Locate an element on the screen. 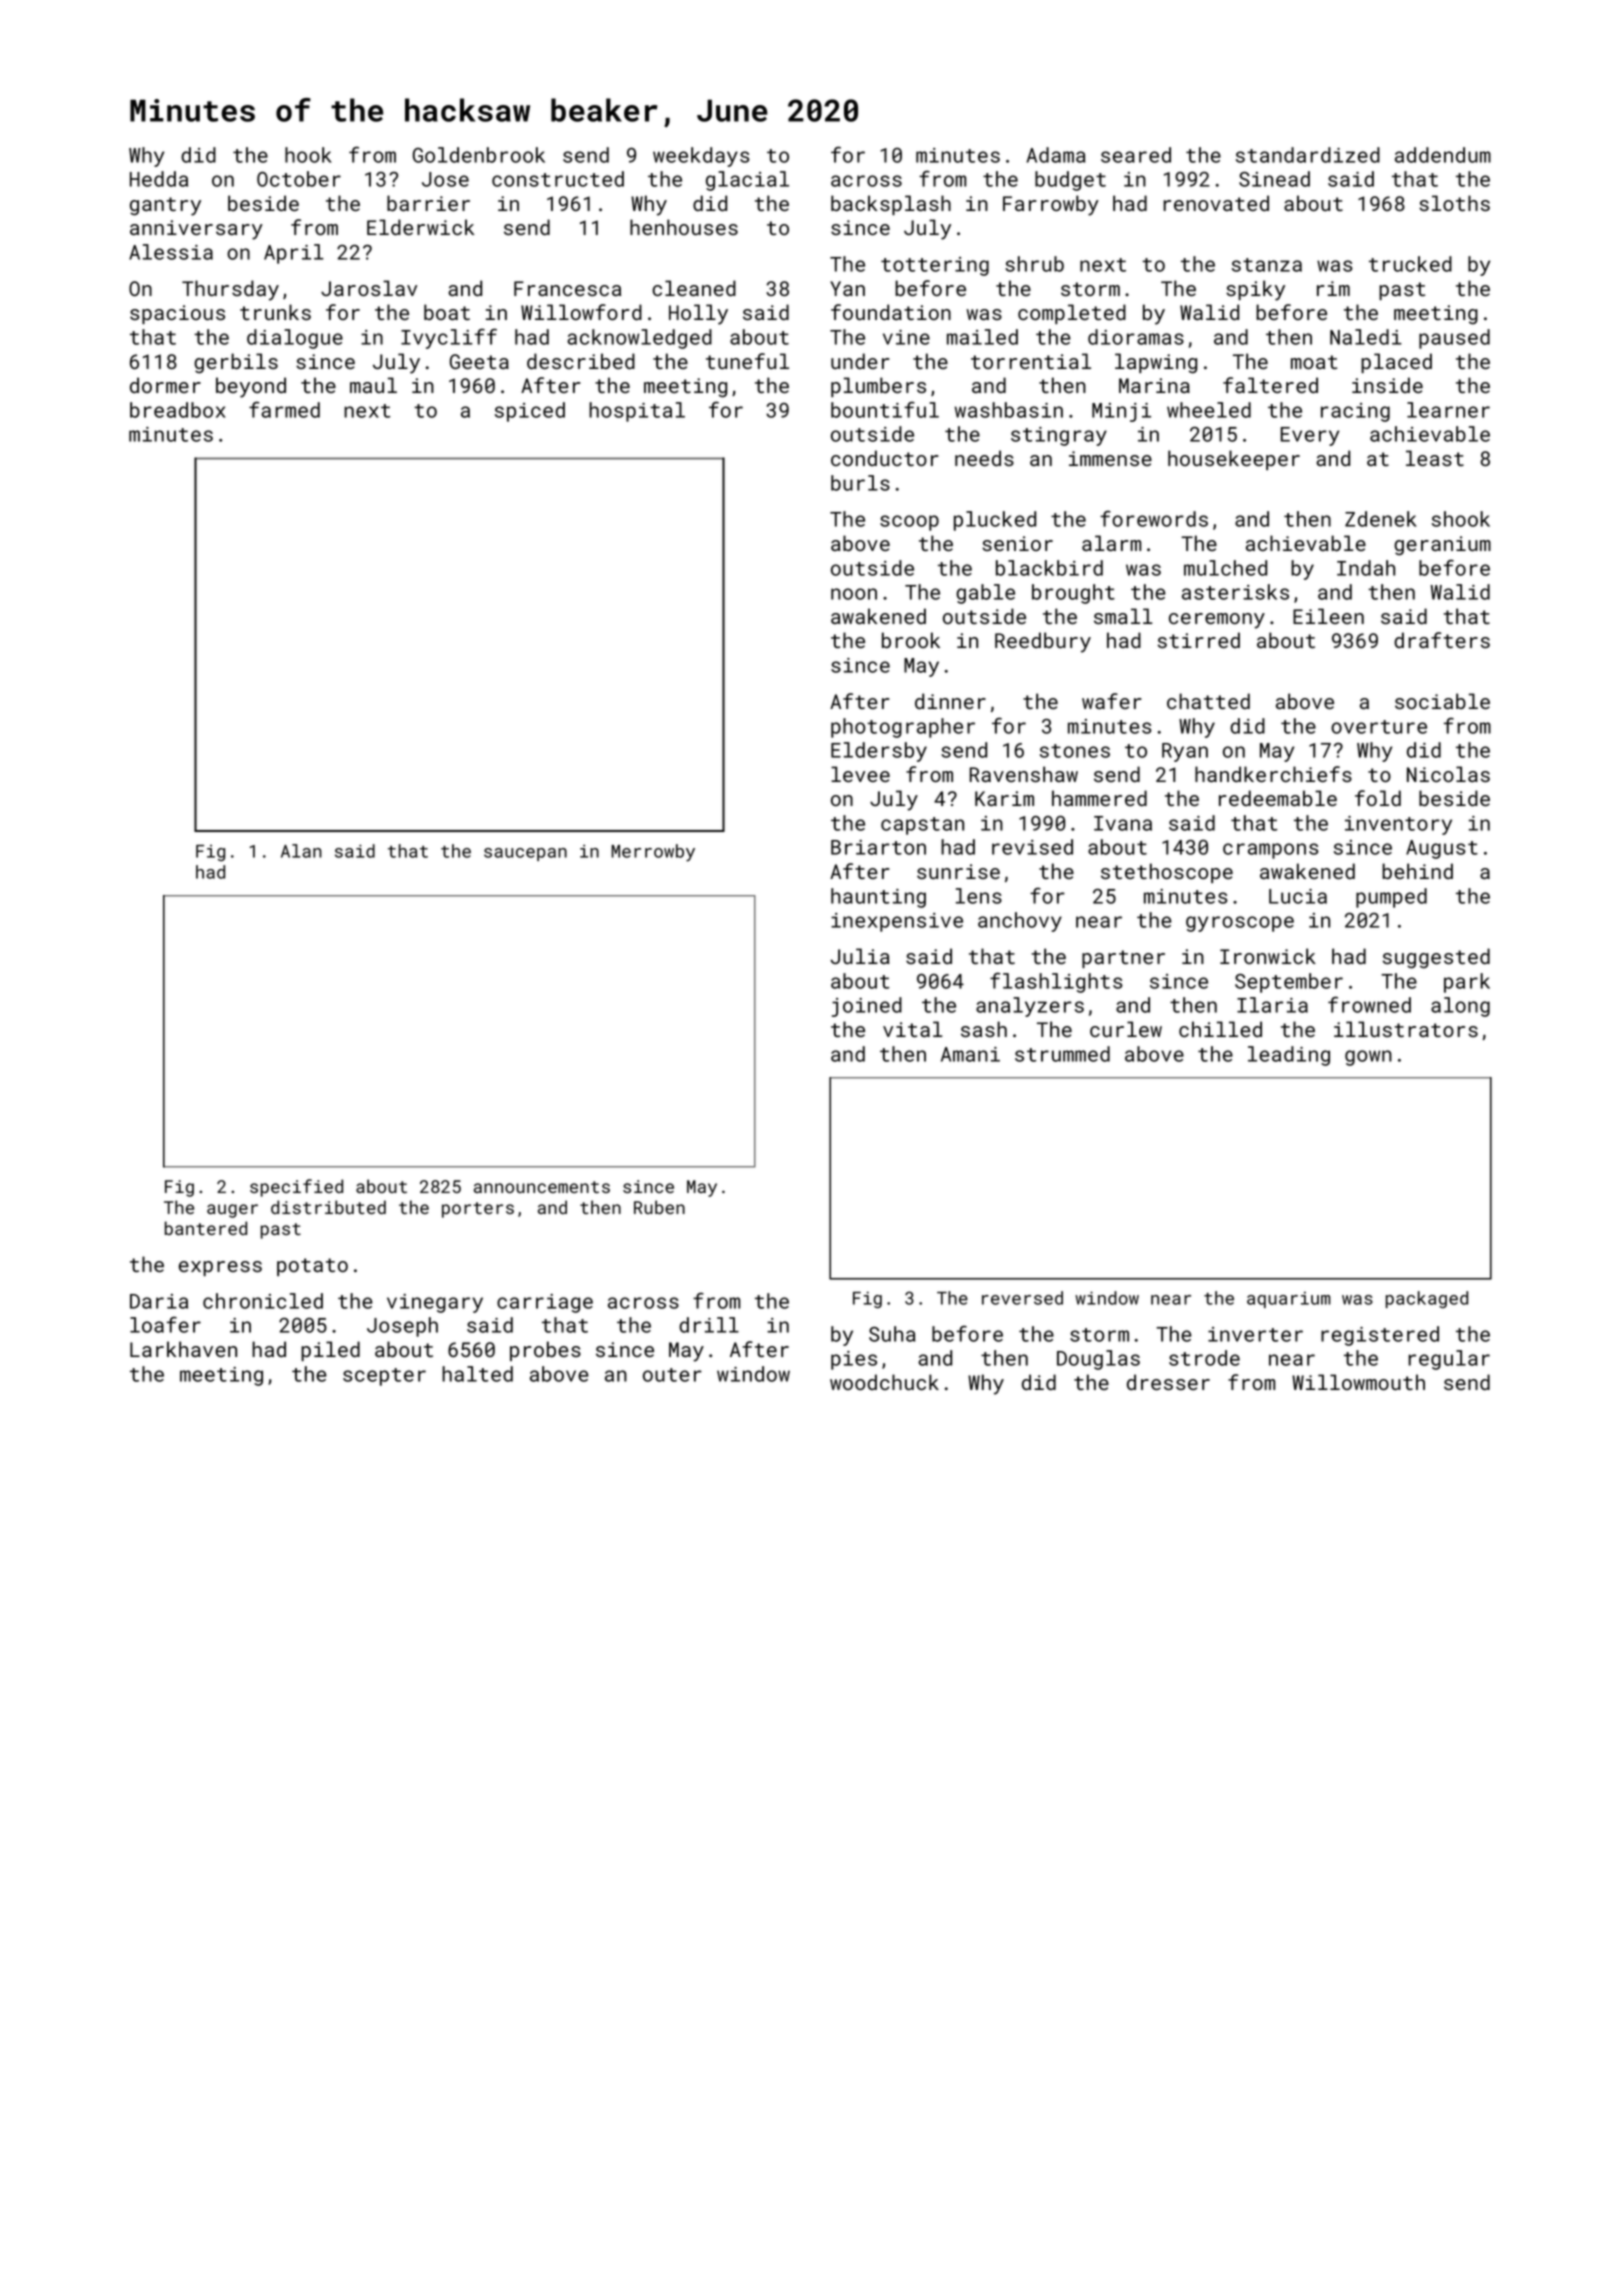 The image size is (1620, 2292). illustrators is located at coordinates (1406, 1029).
